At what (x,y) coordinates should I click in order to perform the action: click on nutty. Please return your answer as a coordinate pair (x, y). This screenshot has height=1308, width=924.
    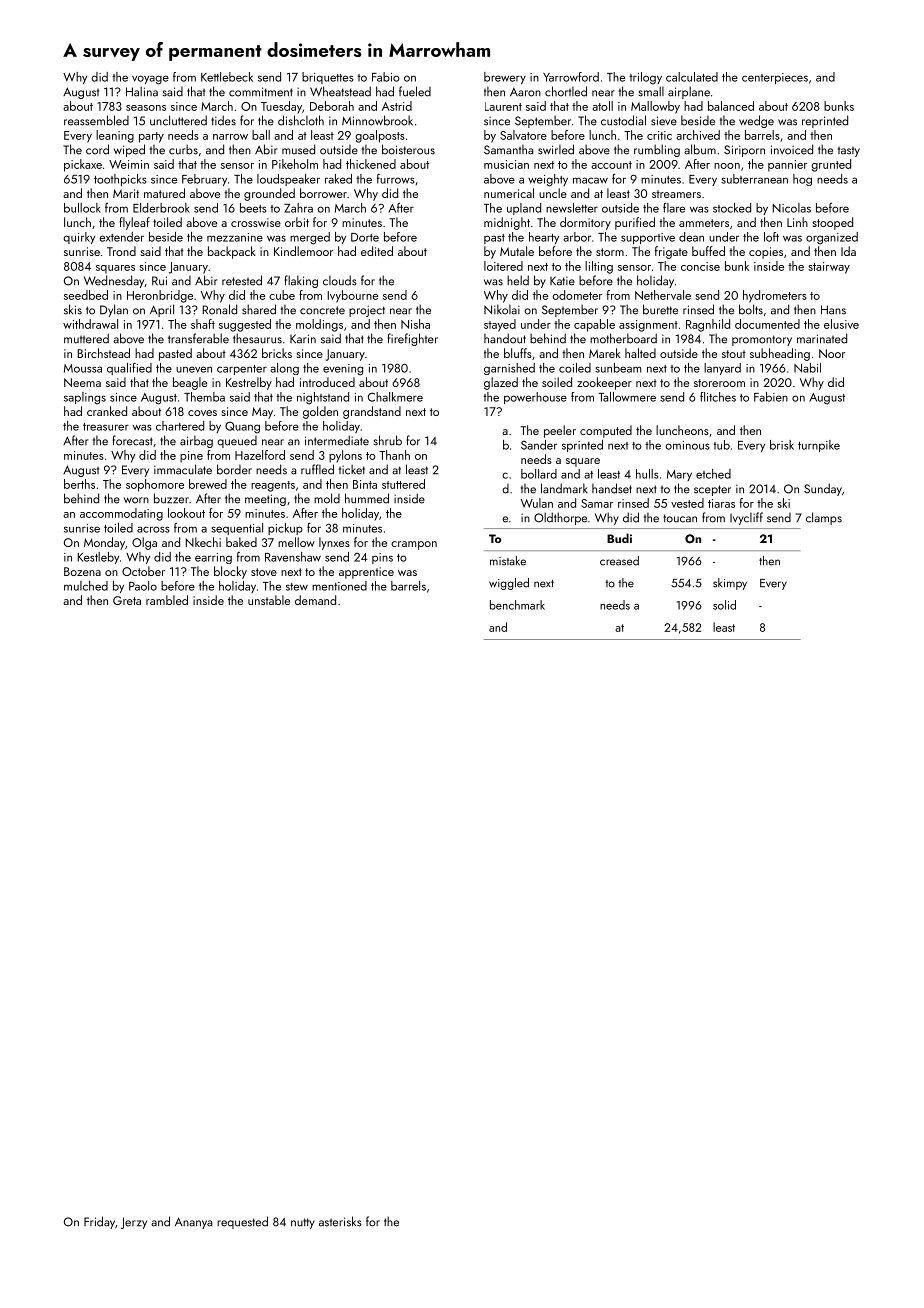
    Looking at the image, I should click on (303, 1223).
